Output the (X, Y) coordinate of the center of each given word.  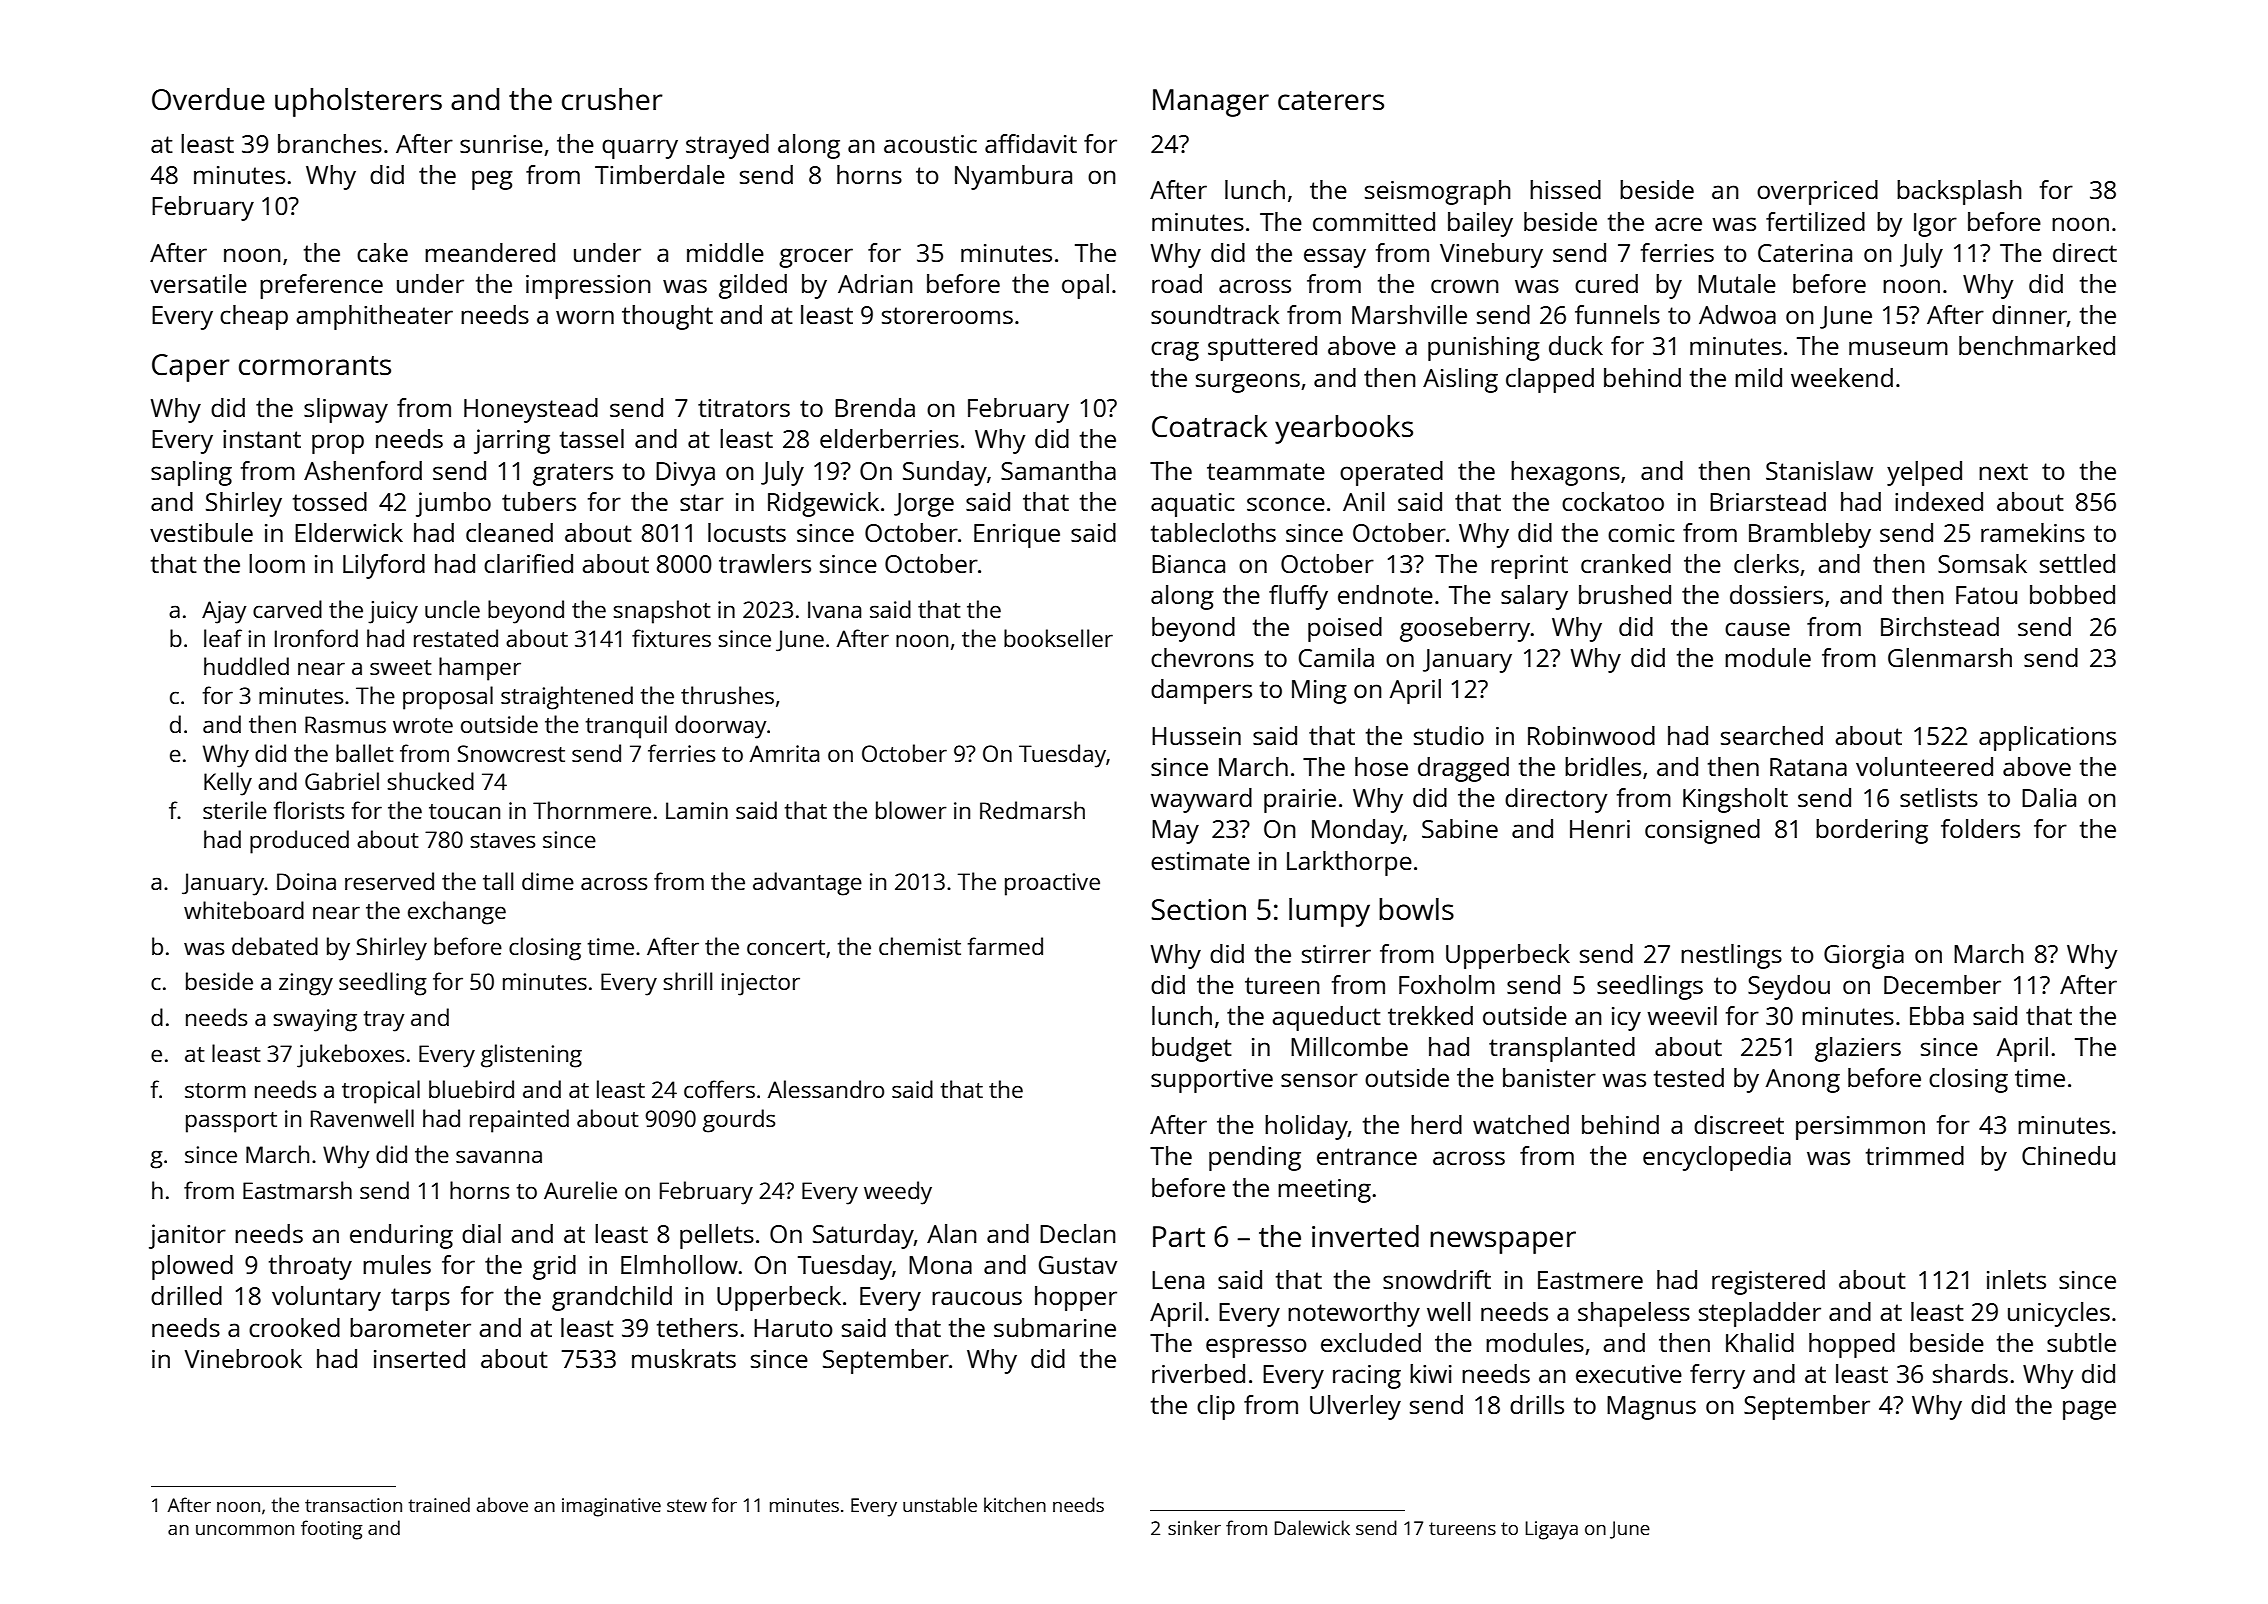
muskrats (684, 1358)
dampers (1201, 691)
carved (287, 609)
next (2003, 471)
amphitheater (374, 317)
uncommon (245, 1530)
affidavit (1031, 143)
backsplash (1959, 192)
